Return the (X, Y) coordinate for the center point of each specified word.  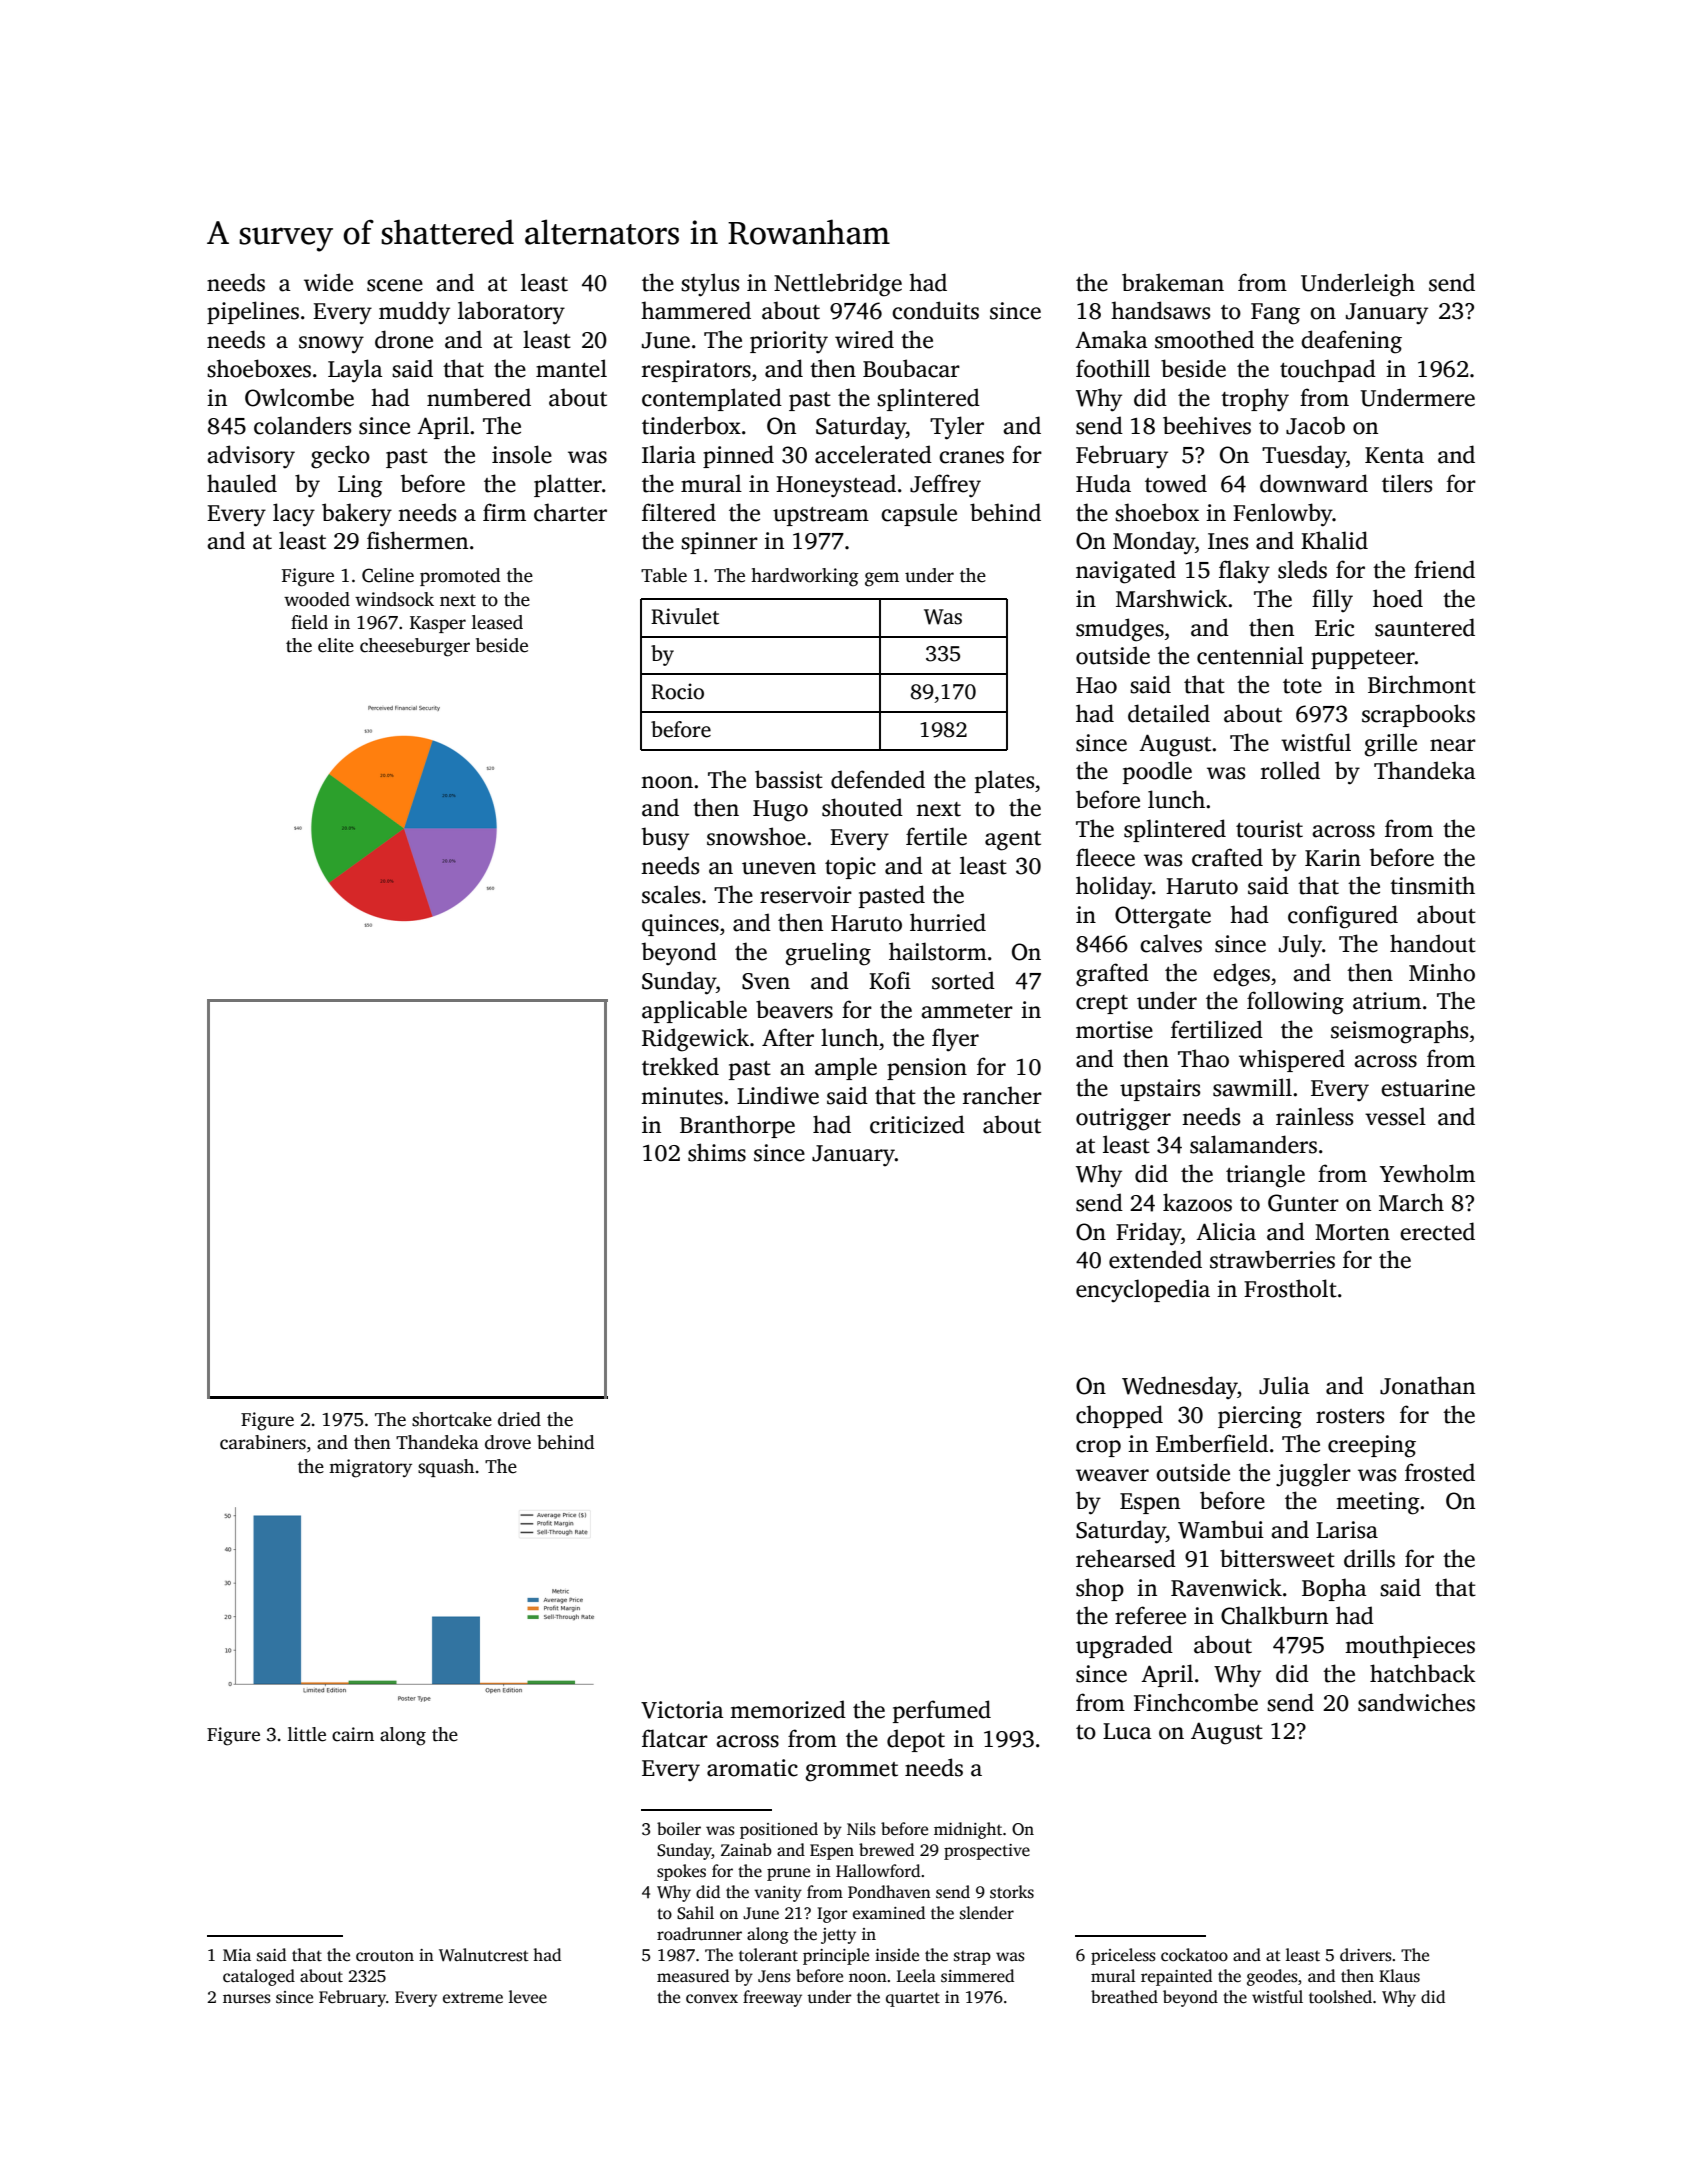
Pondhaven (889, 1892)
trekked (680, 1066)
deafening (1351, 342)
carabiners (263, 1442)
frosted (1440, 1472)
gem (882, 579)
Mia (237, 1955)
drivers (1366, 1955)
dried (519, 1419)
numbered (479, 397)
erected (1437, 1231)
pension (927, 1069)
